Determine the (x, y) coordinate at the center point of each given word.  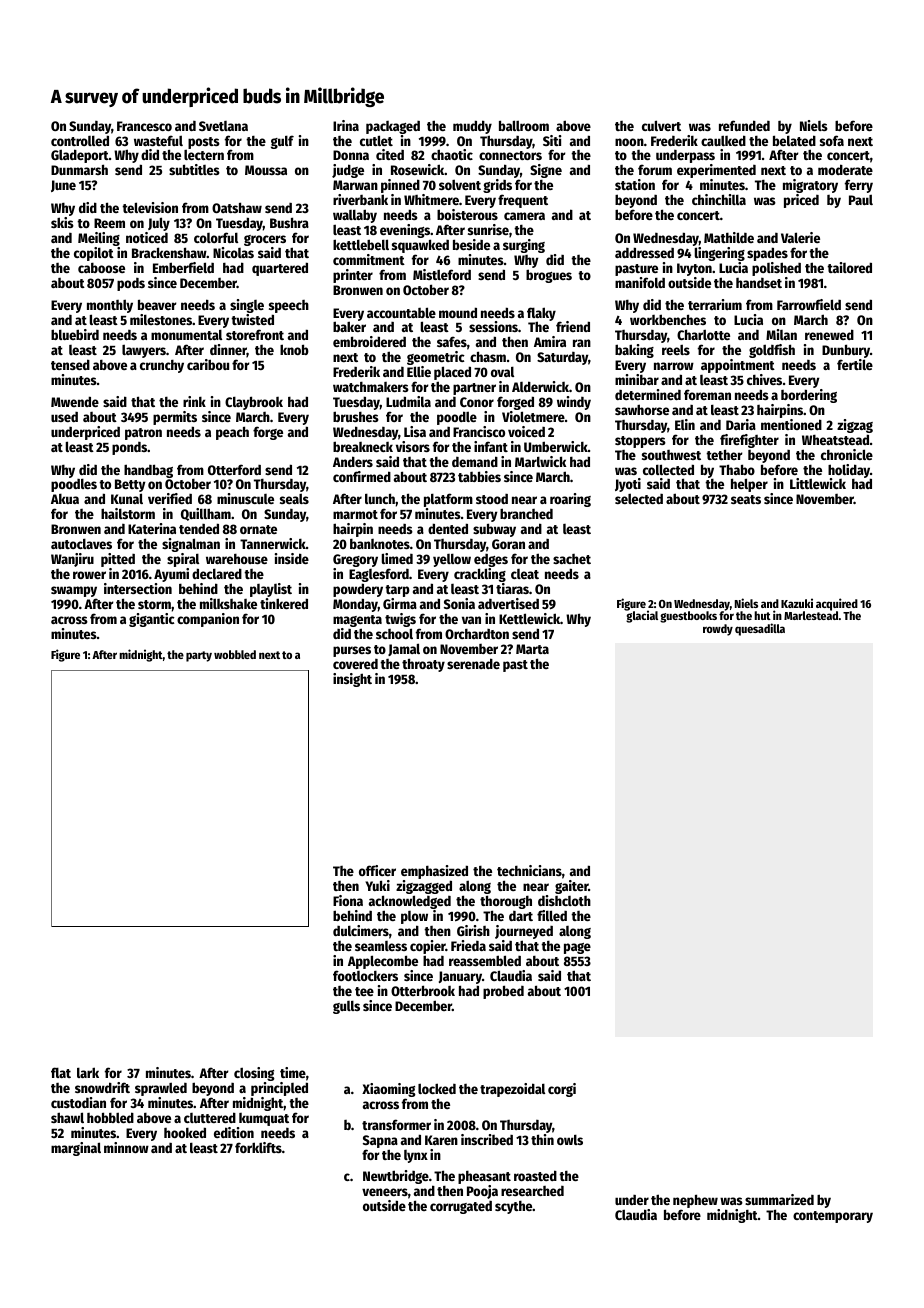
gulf (282, 142)
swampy (74, 591)
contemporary (833, 1217)
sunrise (488, 229)
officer (377, 870)
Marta (532, 649)
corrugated (461, 1207)
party (199, 656)
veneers (385, 1192)
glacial (642, 617)
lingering (720, 254)
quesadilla (760, 629)
